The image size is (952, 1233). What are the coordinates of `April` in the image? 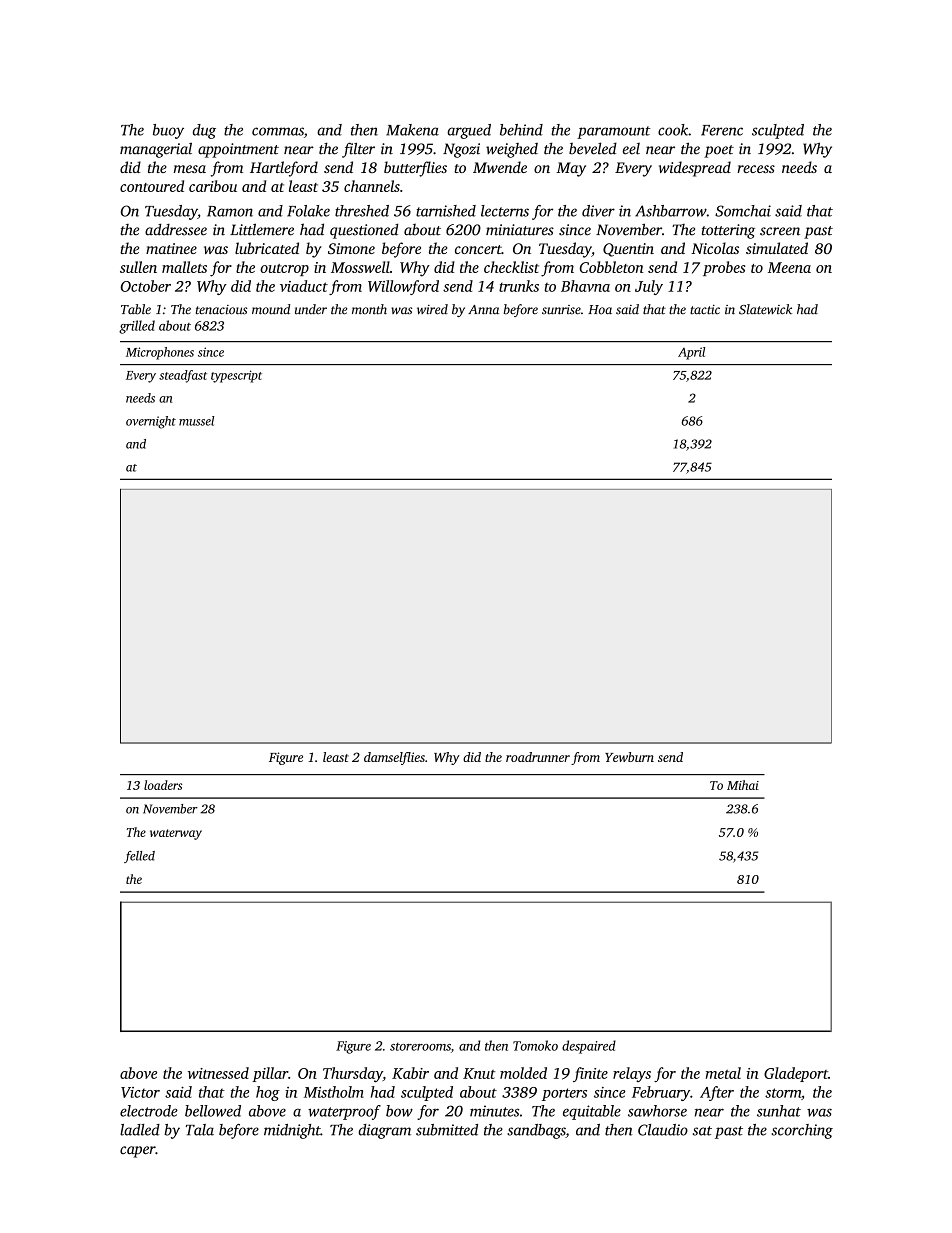 It's located at (691, 353).
